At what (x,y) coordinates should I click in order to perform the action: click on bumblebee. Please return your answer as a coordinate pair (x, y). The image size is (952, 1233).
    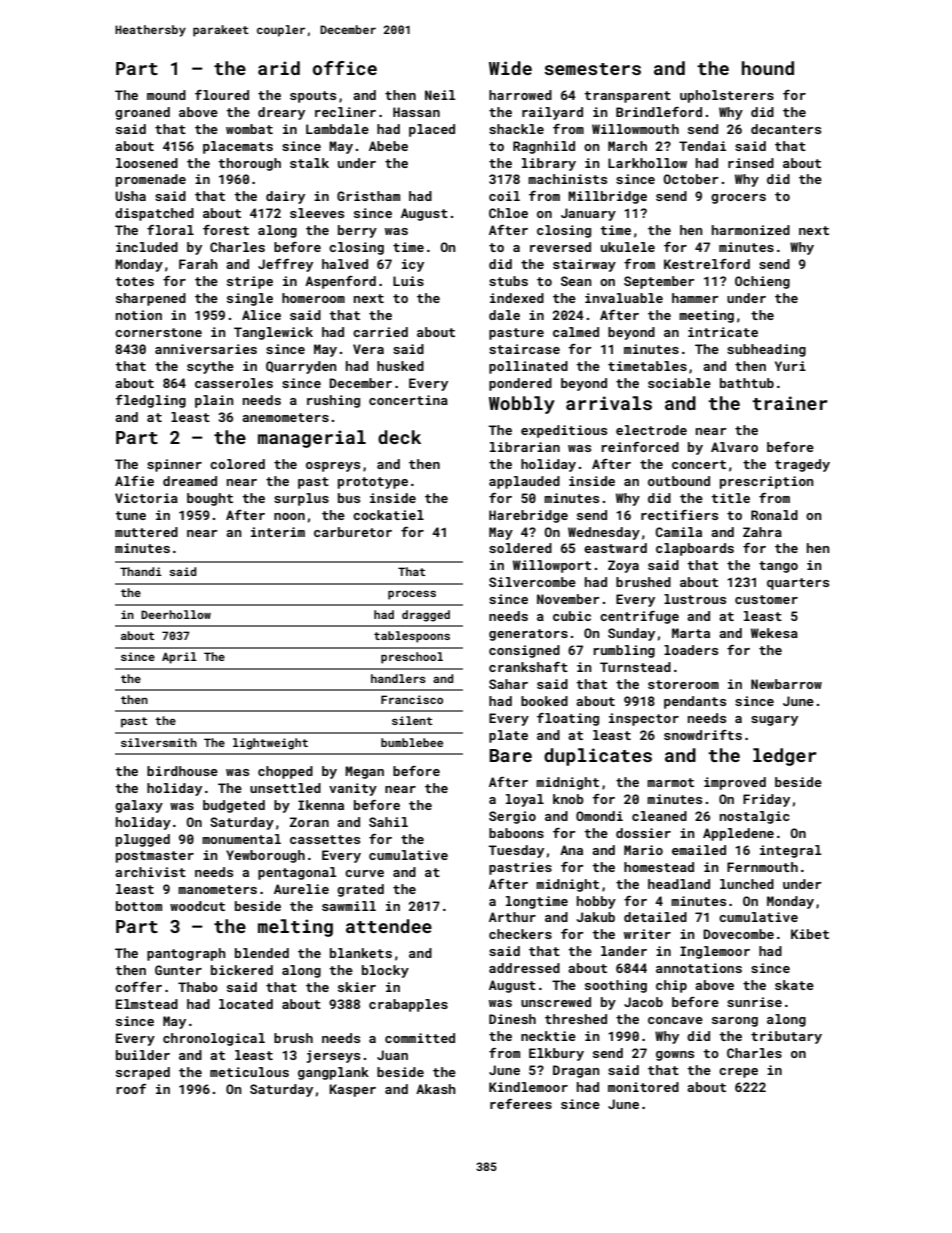
    Looking at the image, I should click on (412, 742).
